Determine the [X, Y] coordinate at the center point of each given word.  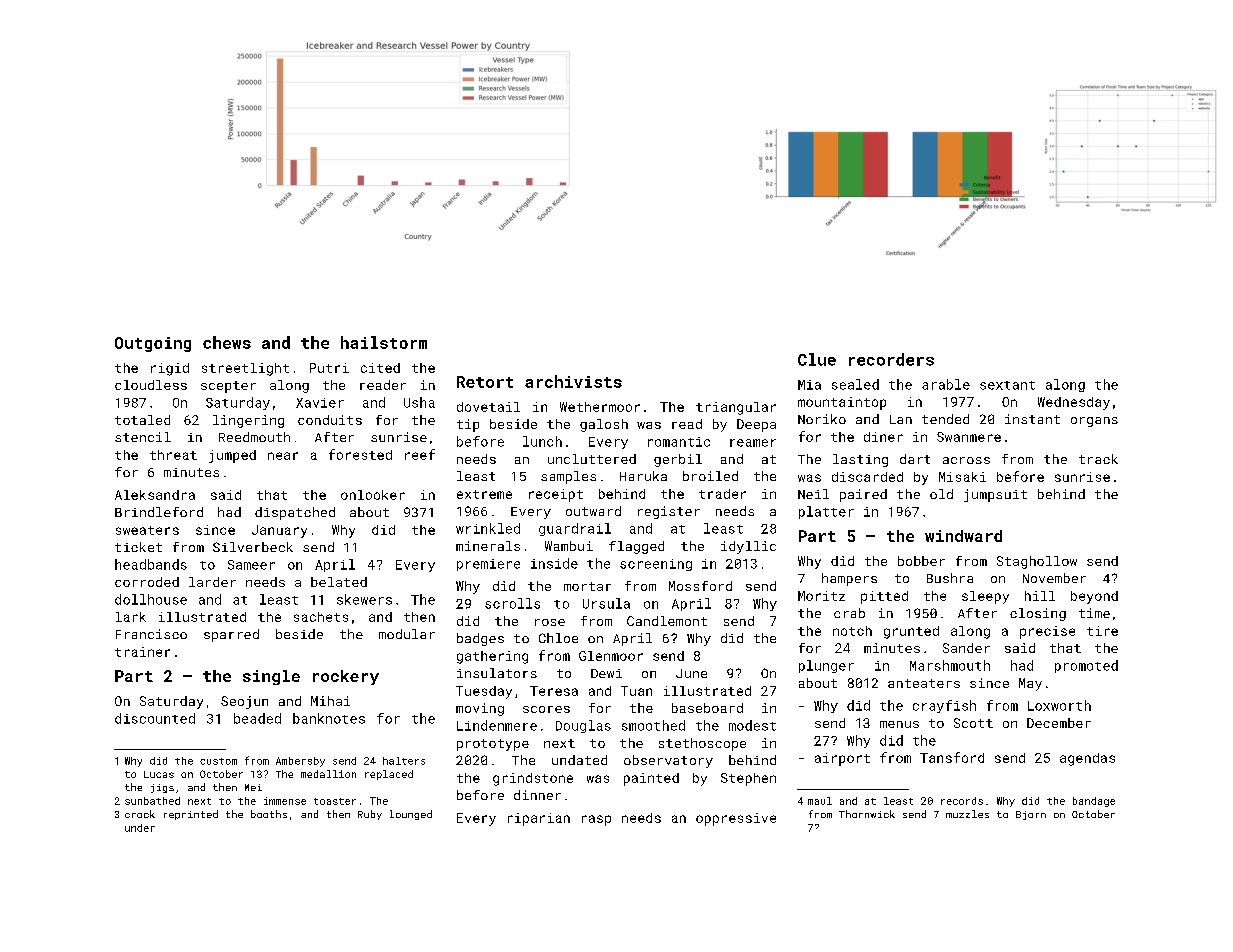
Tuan [636, 691]
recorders [891, 359]
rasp [596, 820]
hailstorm [384, 342]
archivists [573, 381]
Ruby [370, 815]
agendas [1087, 759]
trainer [142, 652]
